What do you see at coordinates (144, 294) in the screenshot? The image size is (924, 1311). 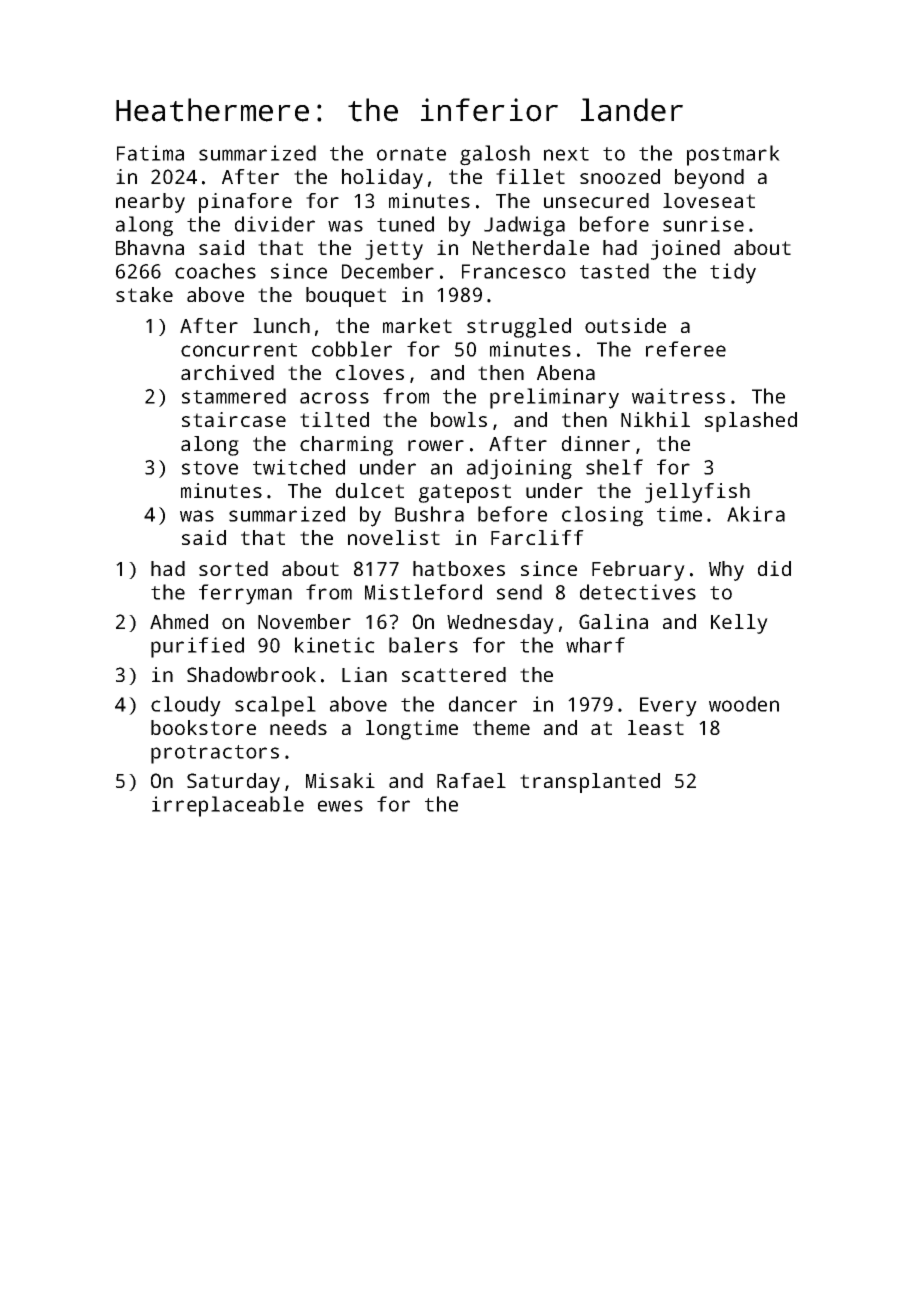 I see `stake` at bounding box center [144, 294].
